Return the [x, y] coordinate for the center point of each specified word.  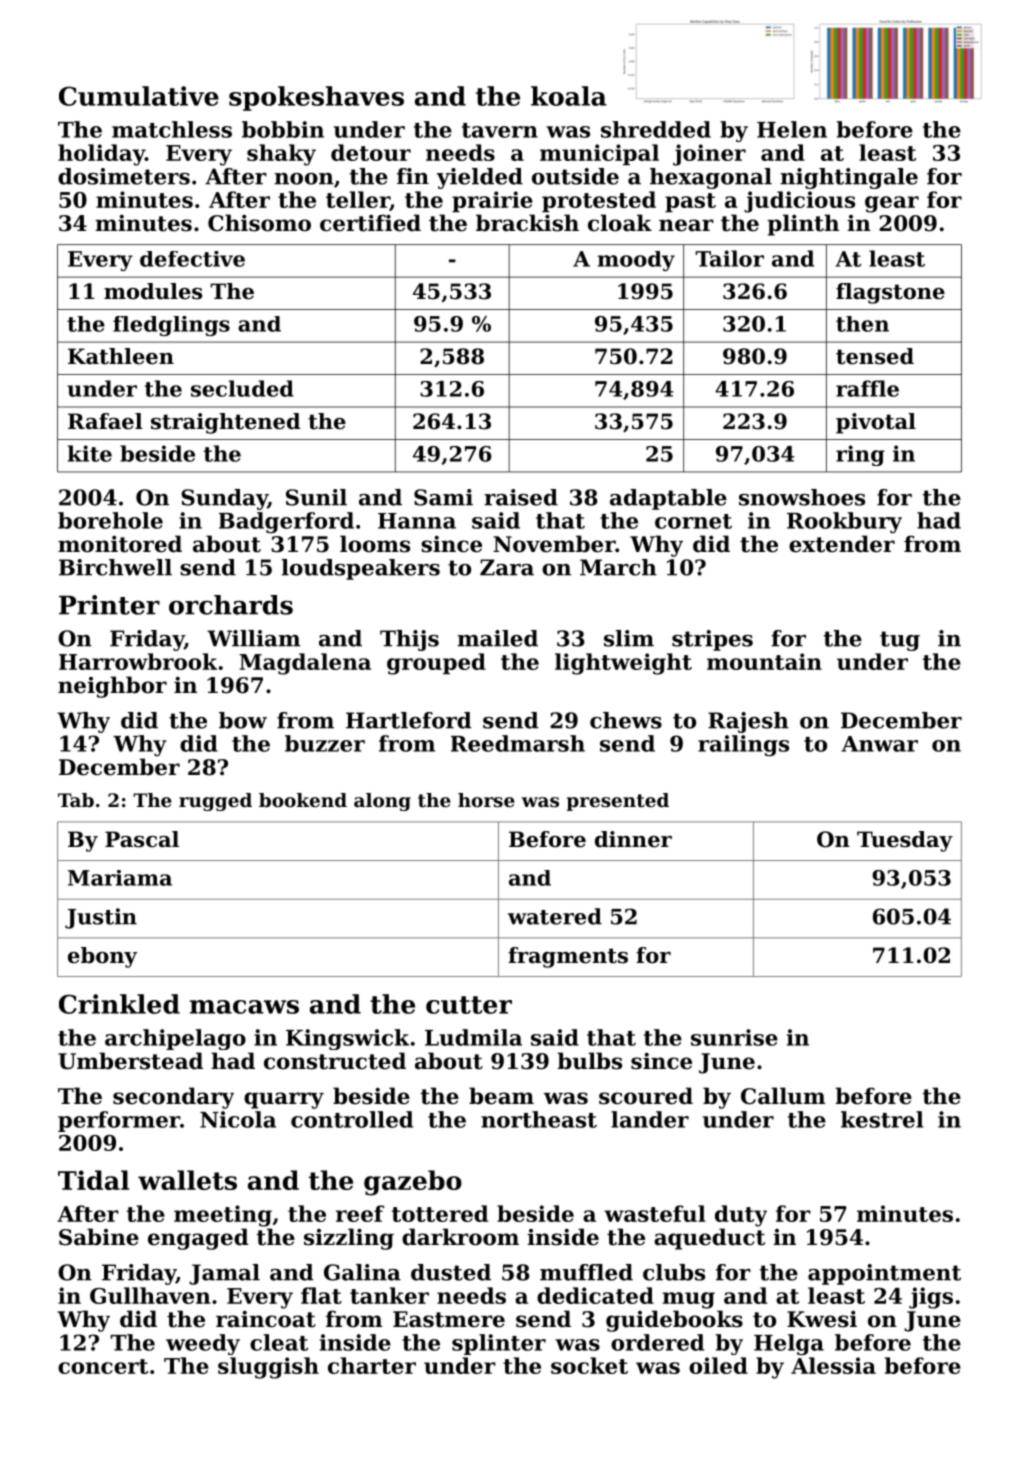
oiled [718, 1365]
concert [103, 1366]
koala [569, 96]
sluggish [268, 1368]
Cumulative [139, 96]
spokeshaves [316, 98]
